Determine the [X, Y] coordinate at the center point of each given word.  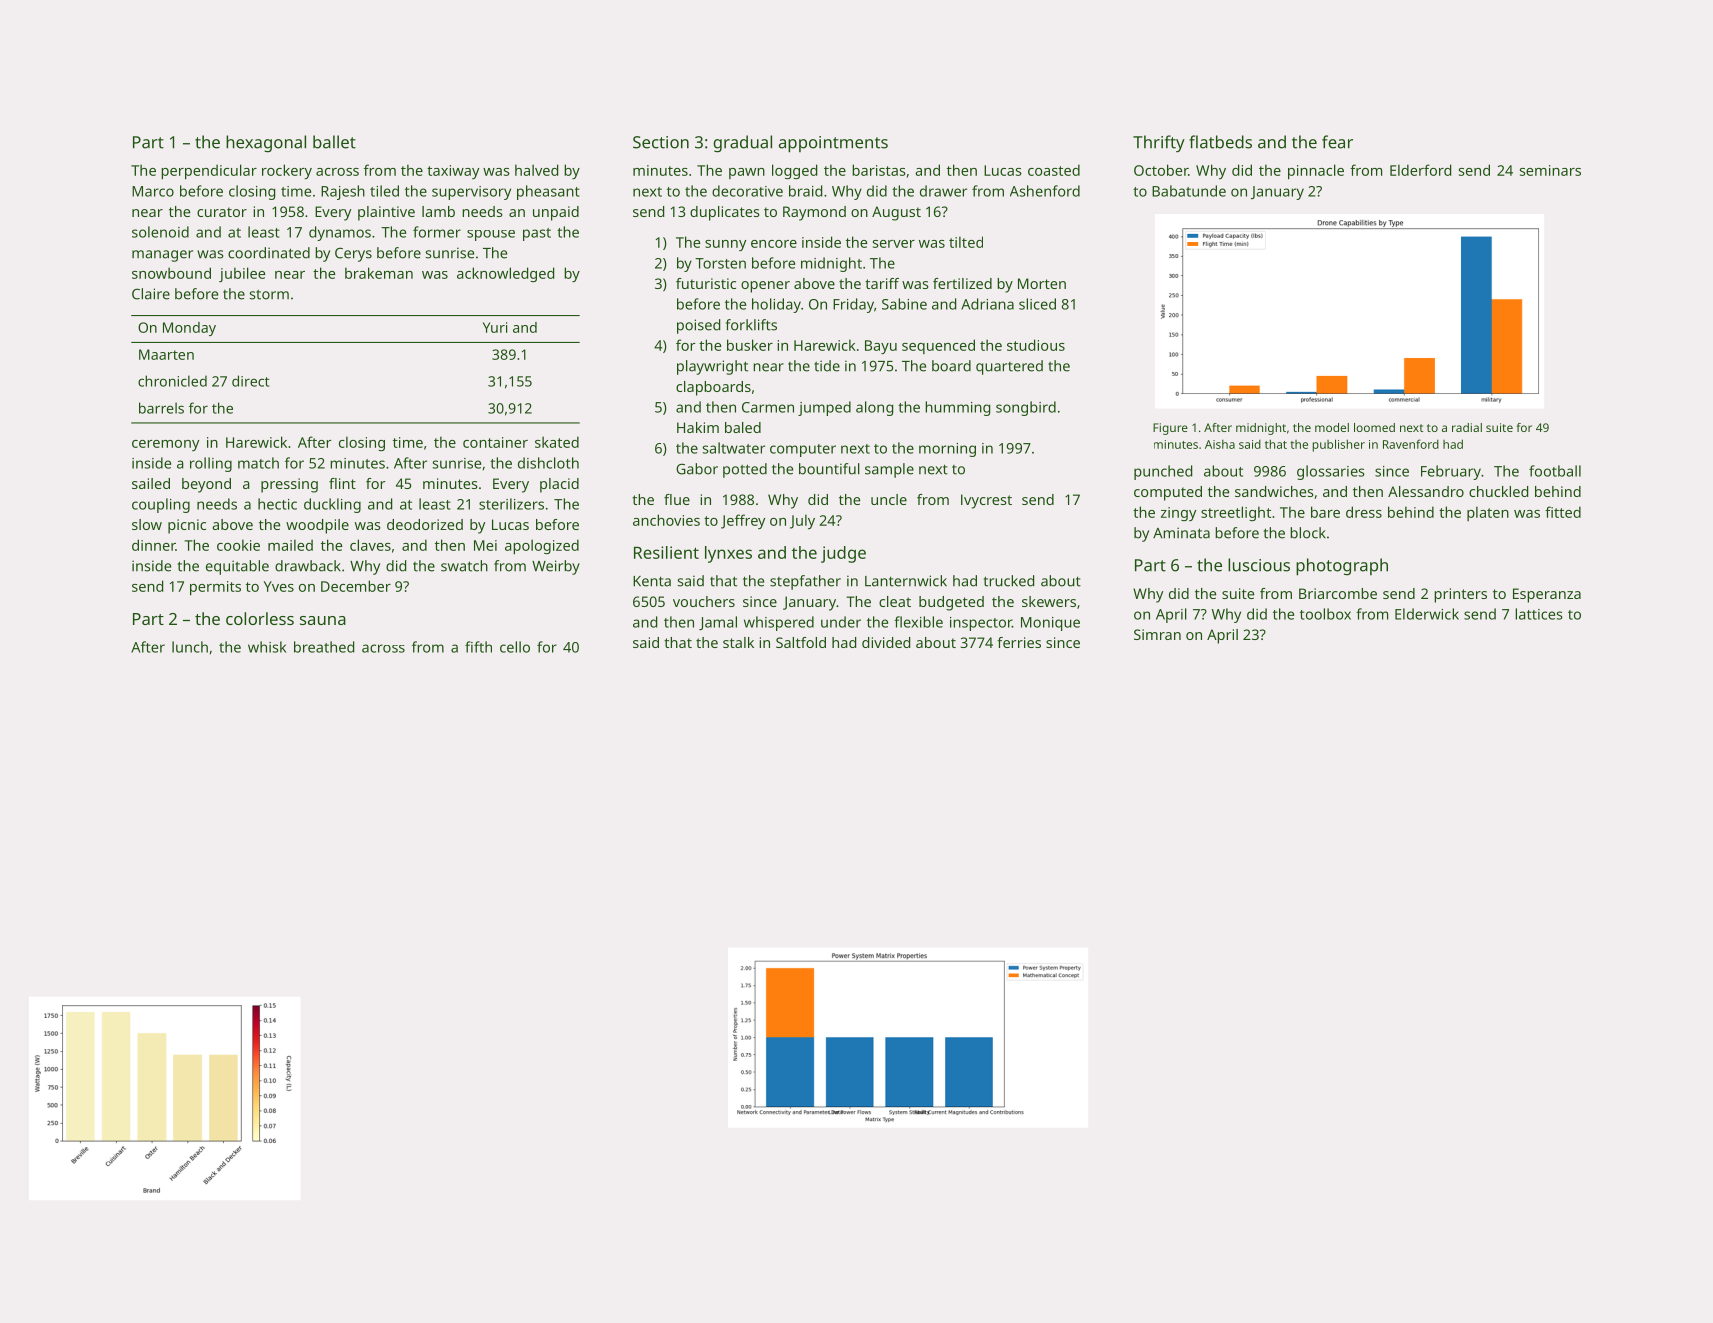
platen [1488, 513]
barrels [161, 408]
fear [1337, 142]
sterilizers [511, 504]
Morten [1042, 283]
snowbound [171, 273]
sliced [1037, 304]
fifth [478, 647]
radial [1467, 427]
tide [827, 366]
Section [661, 142]
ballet [334, 142]
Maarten [166, 354]
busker [750, 345]
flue [677, 499]
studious [1036, 345]
